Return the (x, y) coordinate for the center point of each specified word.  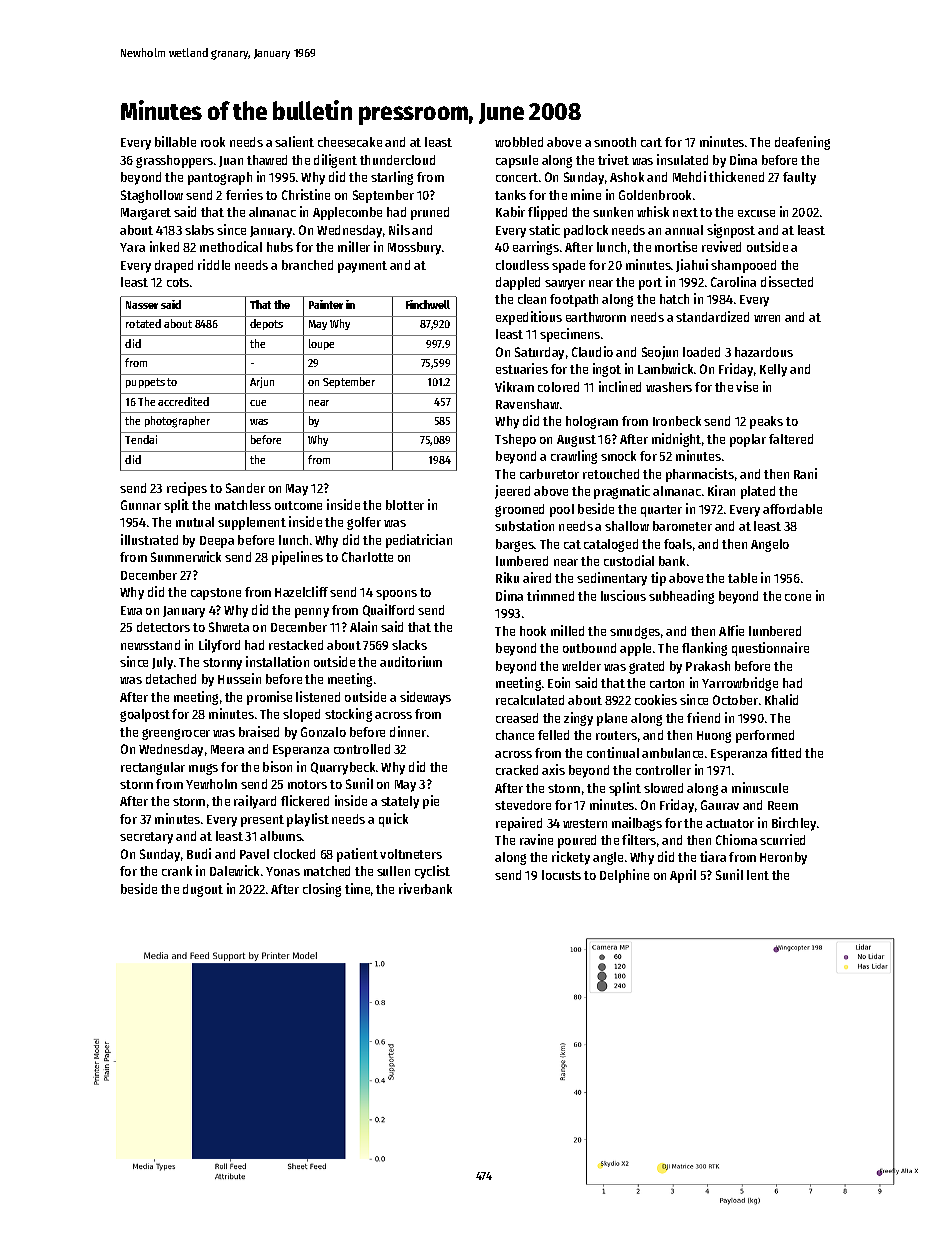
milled (567, 630)
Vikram (514, 386)
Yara (132, 247)
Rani (805, 473)
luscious (623, 595)
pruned (430, 213)
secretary (146, 838)
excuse (756, 213)
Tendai (141, 439)
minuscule (760, 787)
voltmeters (411, 854)
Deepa (217, 542)
